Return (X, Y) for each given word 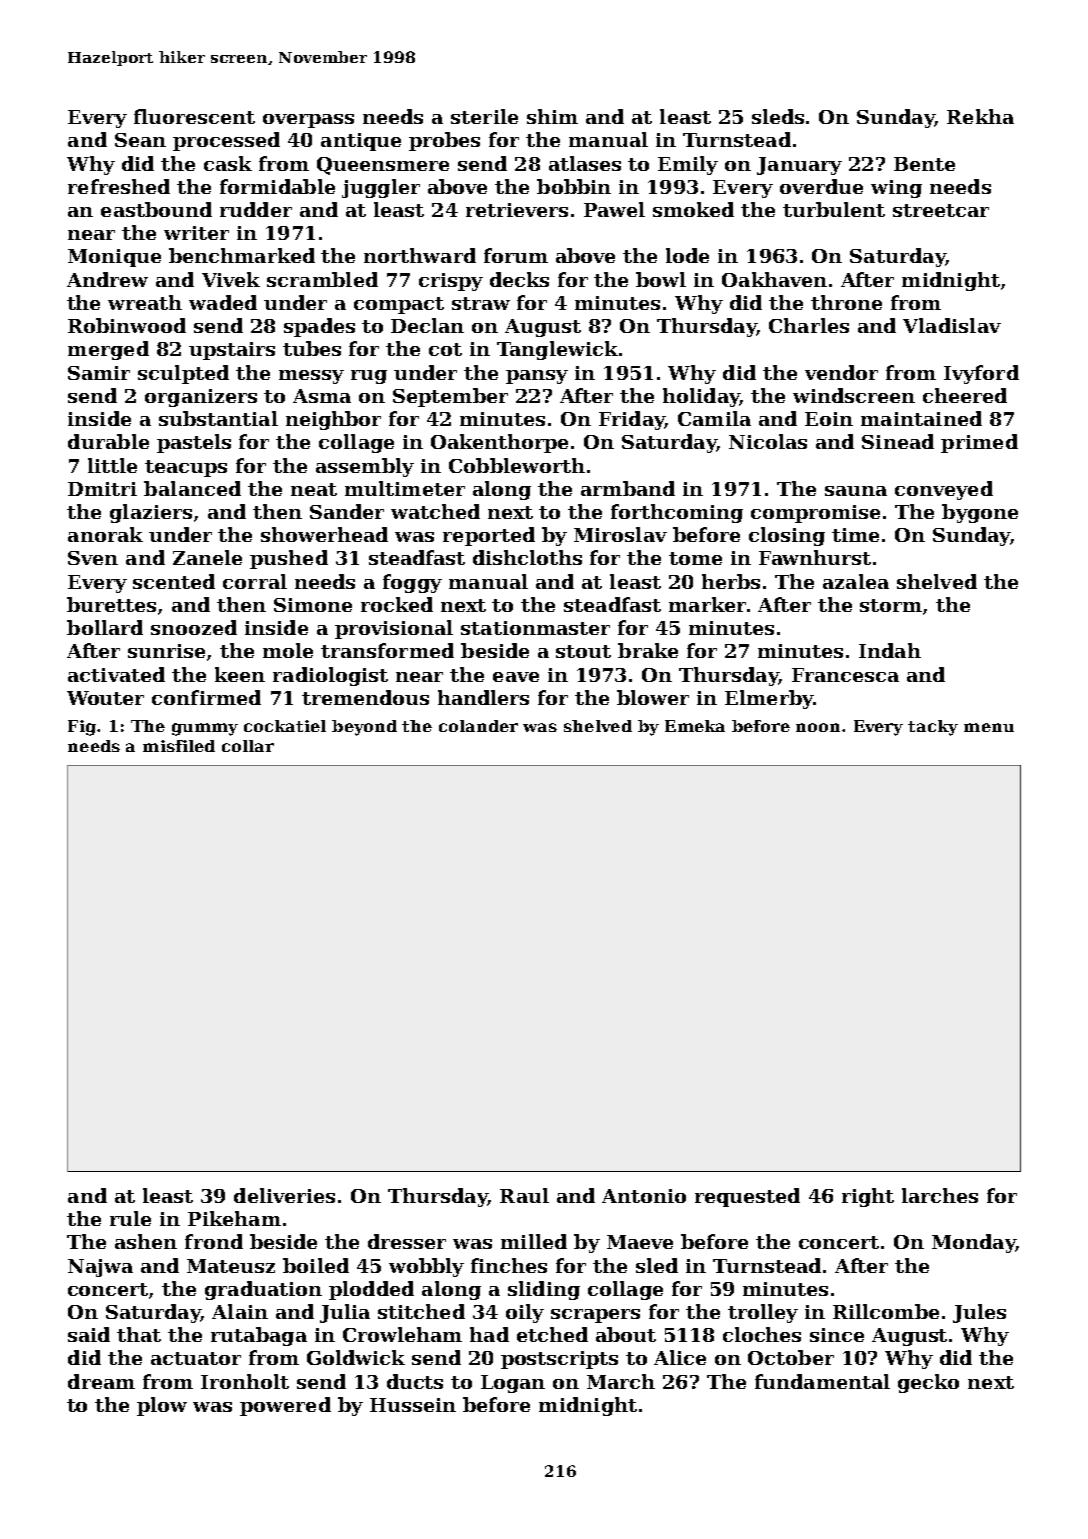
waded (223, 302)
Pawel (614, 209)
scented (174, 581)
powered (285, 1406)
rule (130, 1218)
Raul (524, 1195)
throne (846, 302)
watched (435, 511)
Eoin (829, 419)
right (868, 1197)
